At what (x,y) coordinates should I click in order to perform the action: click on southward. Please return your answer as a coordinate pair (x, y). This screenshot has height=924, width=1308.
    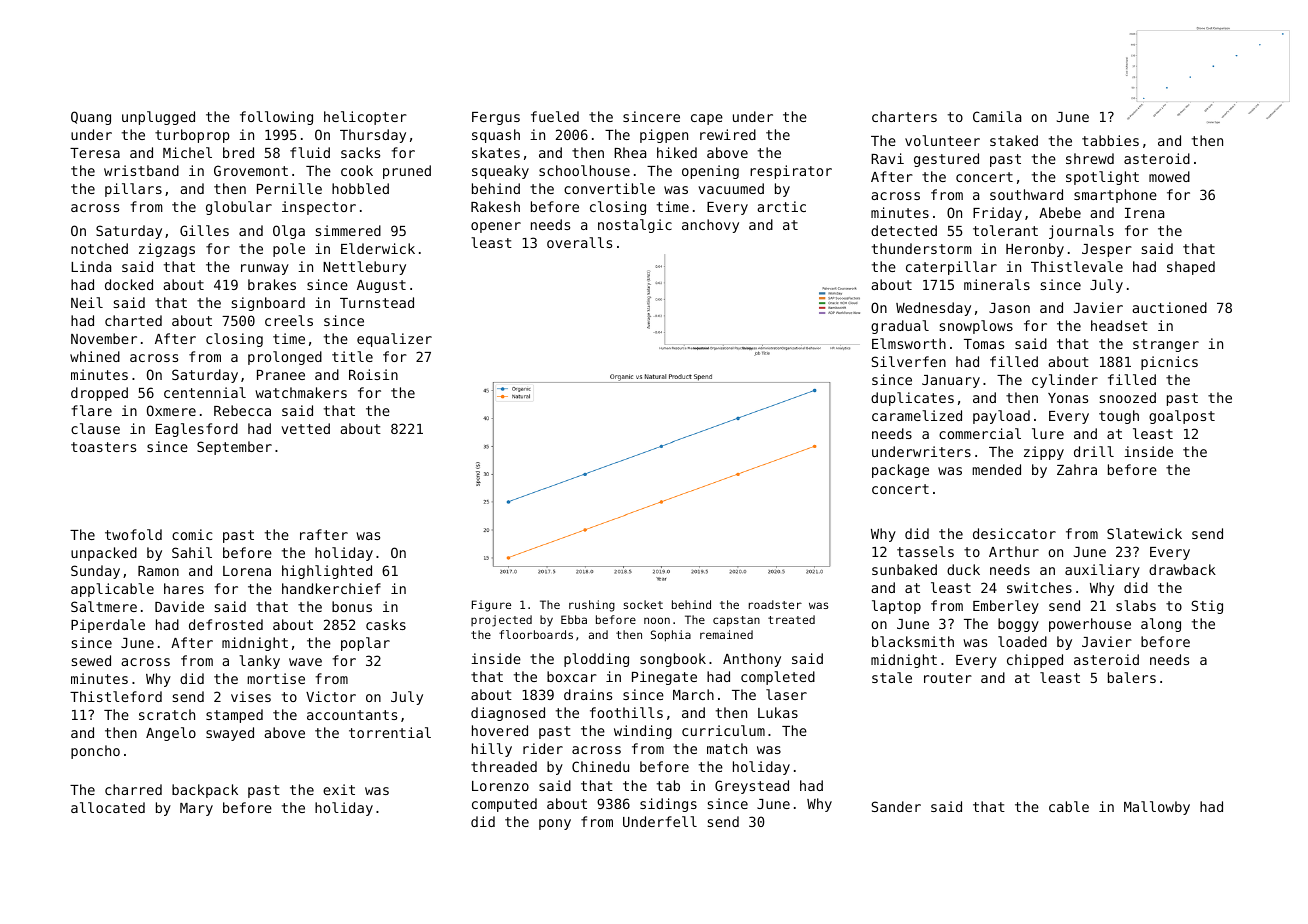
    Looking at the image, I should click on (1026, 194).
